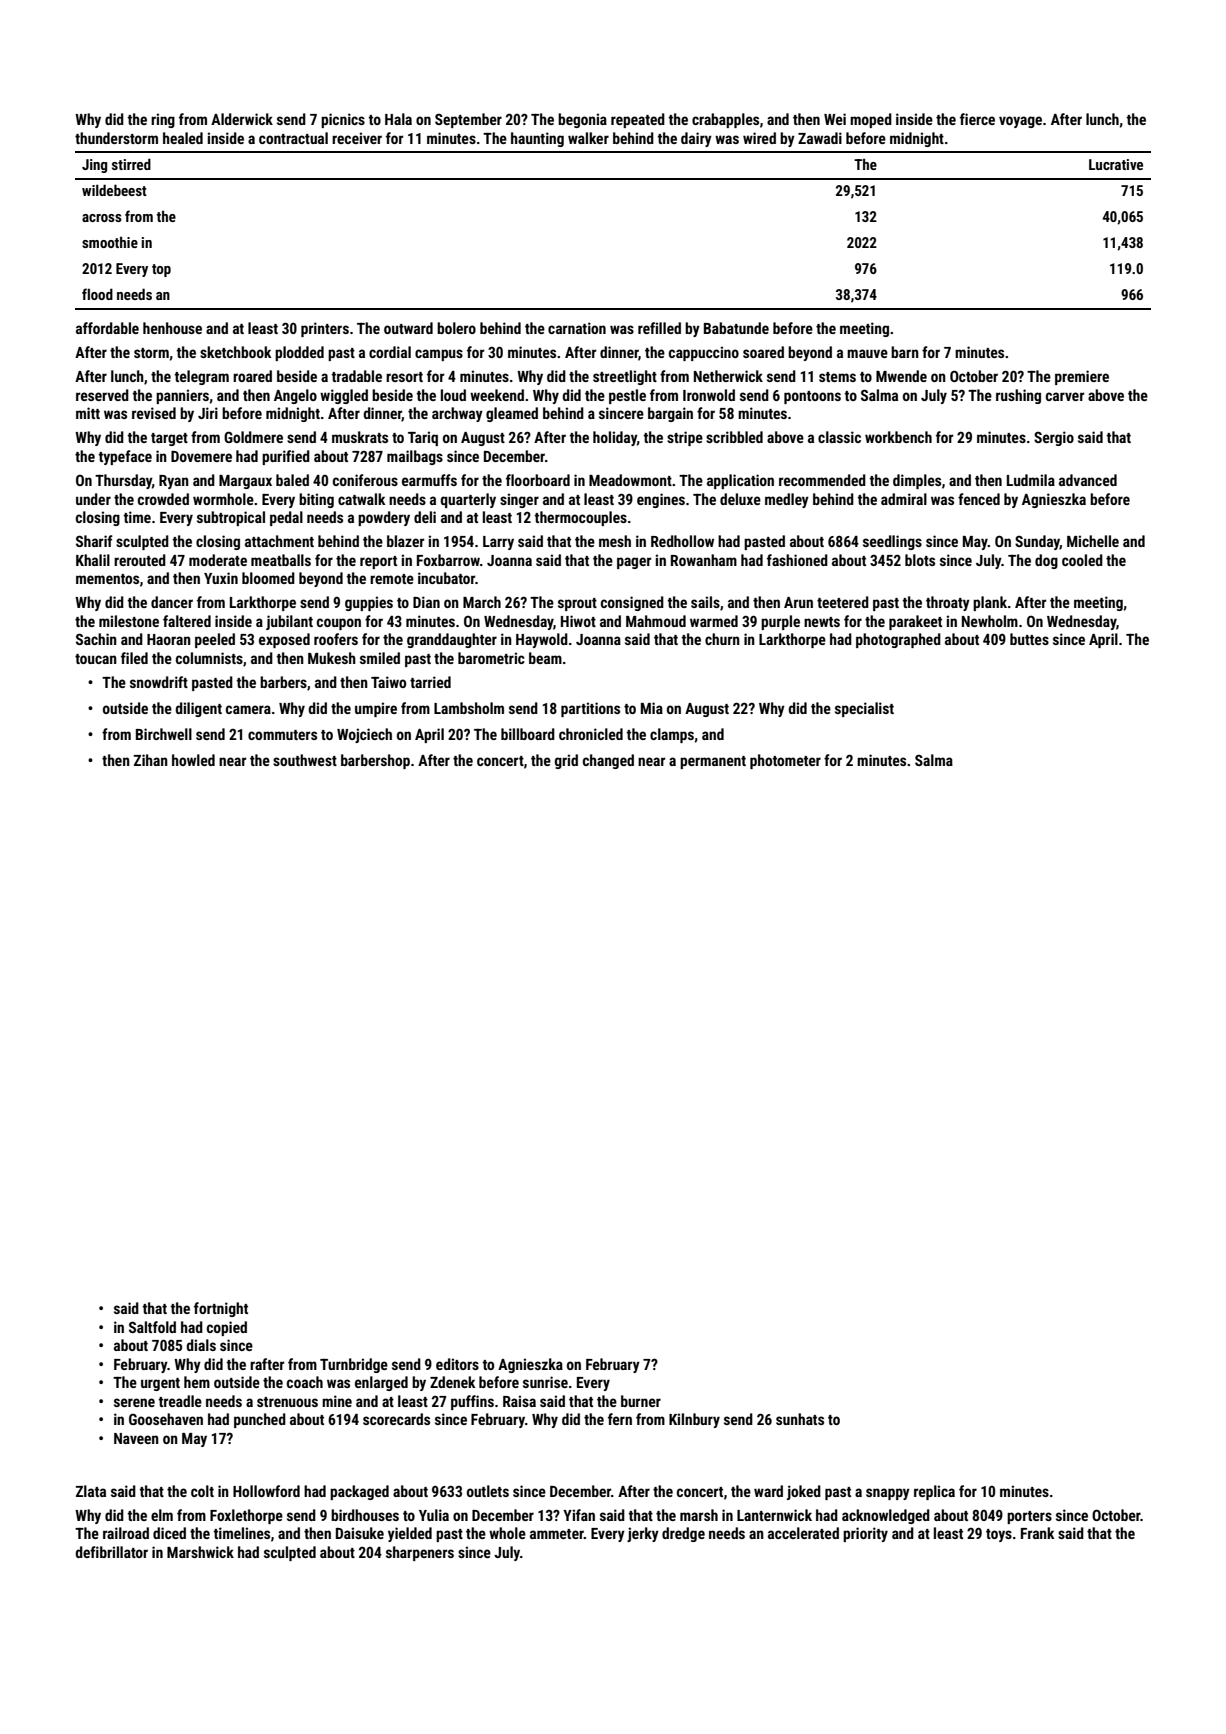  I want to click on fierce, so click(977, 119).
